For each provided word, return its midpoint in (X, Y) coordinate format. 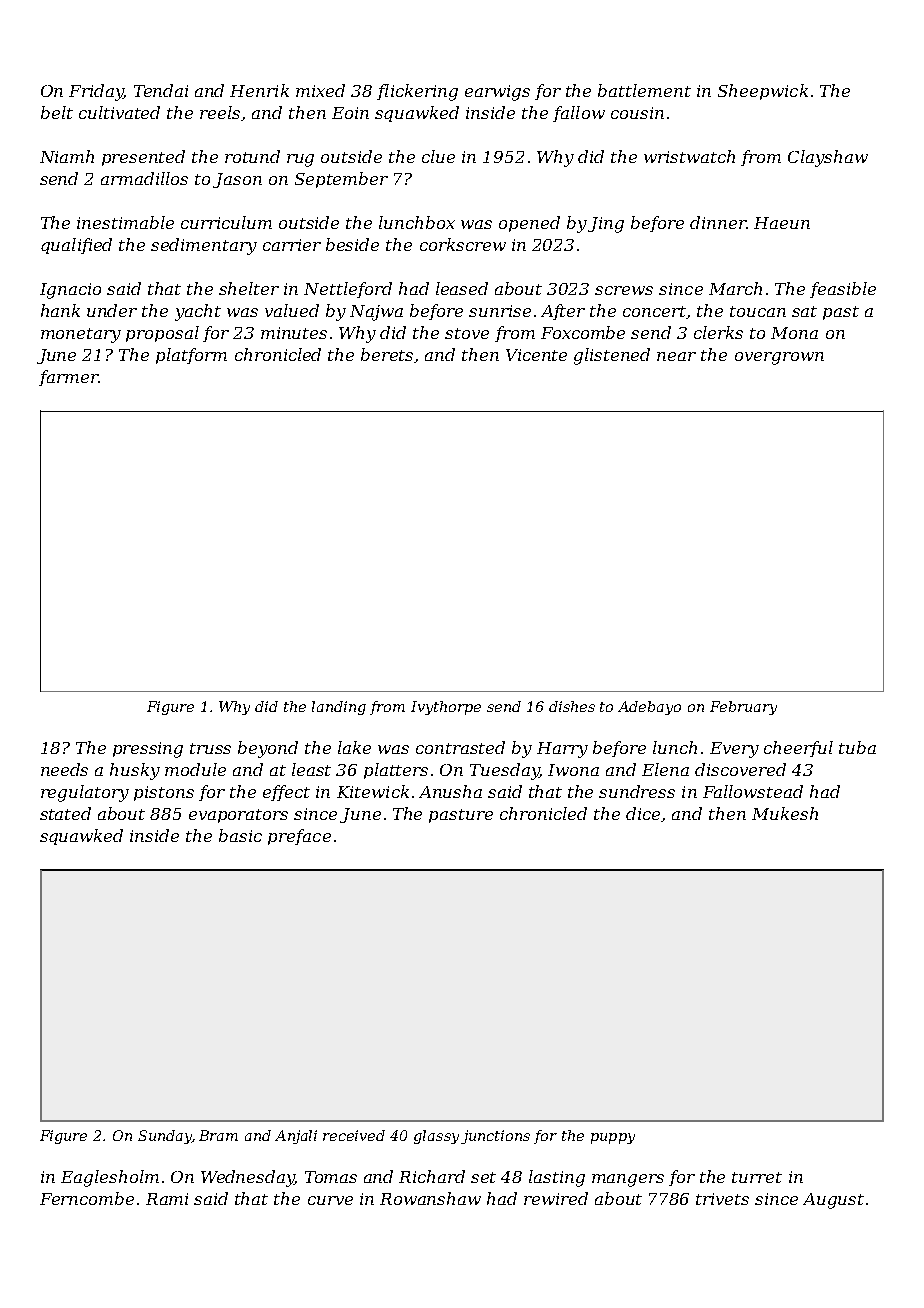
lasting (557, 1178)
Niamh (67, 156)
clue (438, 156)
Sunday (165, 1137)
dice (643, 813)
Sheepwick (763, 92)
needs (64, 769)
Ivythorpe (446, 708)
